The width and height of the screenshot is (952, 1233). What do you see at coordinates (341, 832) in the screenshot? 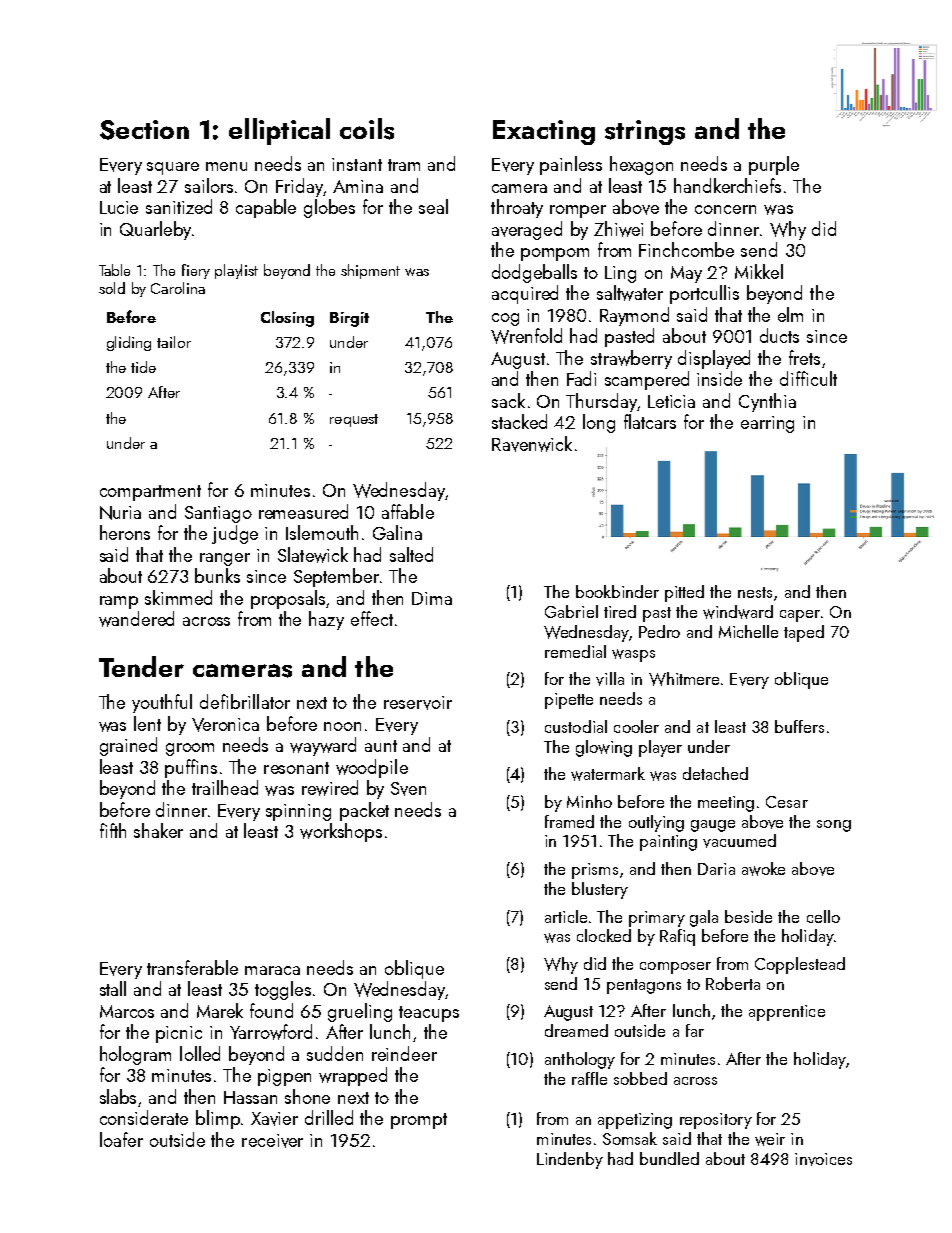
I see `workshops` at bounding box center [341, 832].
